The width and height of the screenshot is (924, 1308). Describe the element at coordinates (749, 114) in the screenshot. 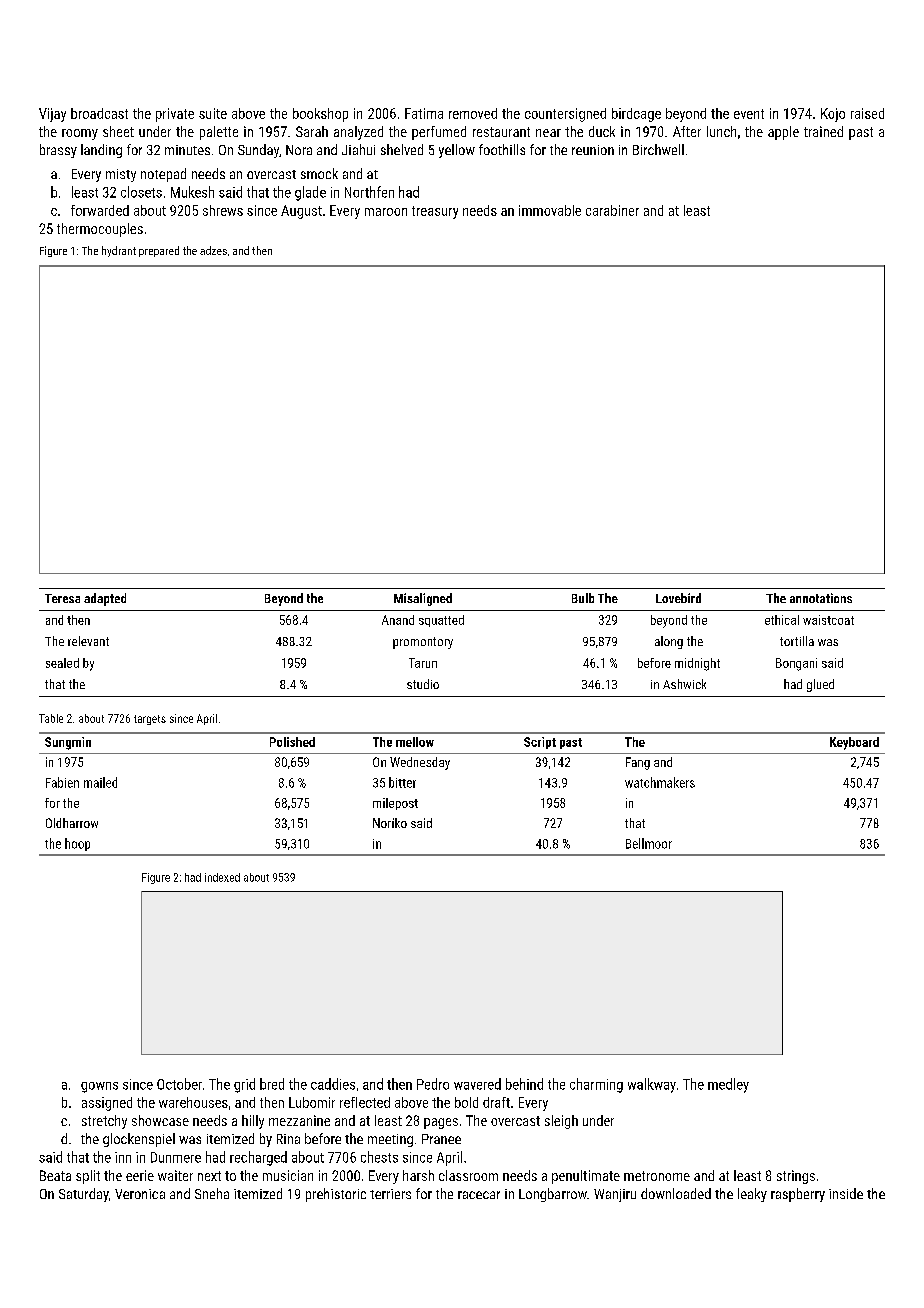

I see `event` at that location.
